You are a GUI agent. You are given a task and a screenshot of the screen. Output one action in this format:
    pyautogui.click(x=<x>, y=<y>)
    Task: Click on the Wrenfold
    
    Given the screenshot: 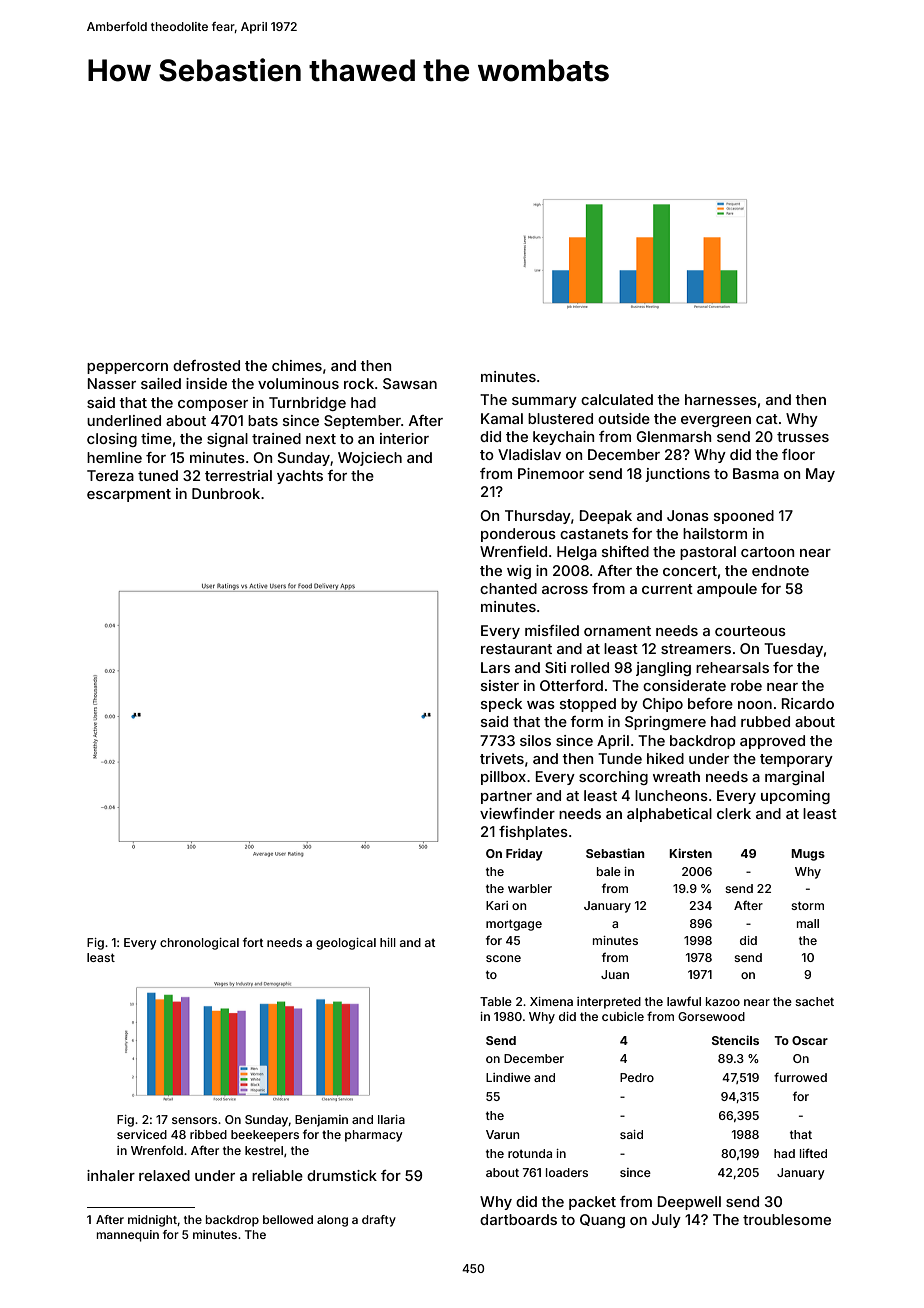 What is the action you would take?
    pyautogui.click(x=157, y=1150)
